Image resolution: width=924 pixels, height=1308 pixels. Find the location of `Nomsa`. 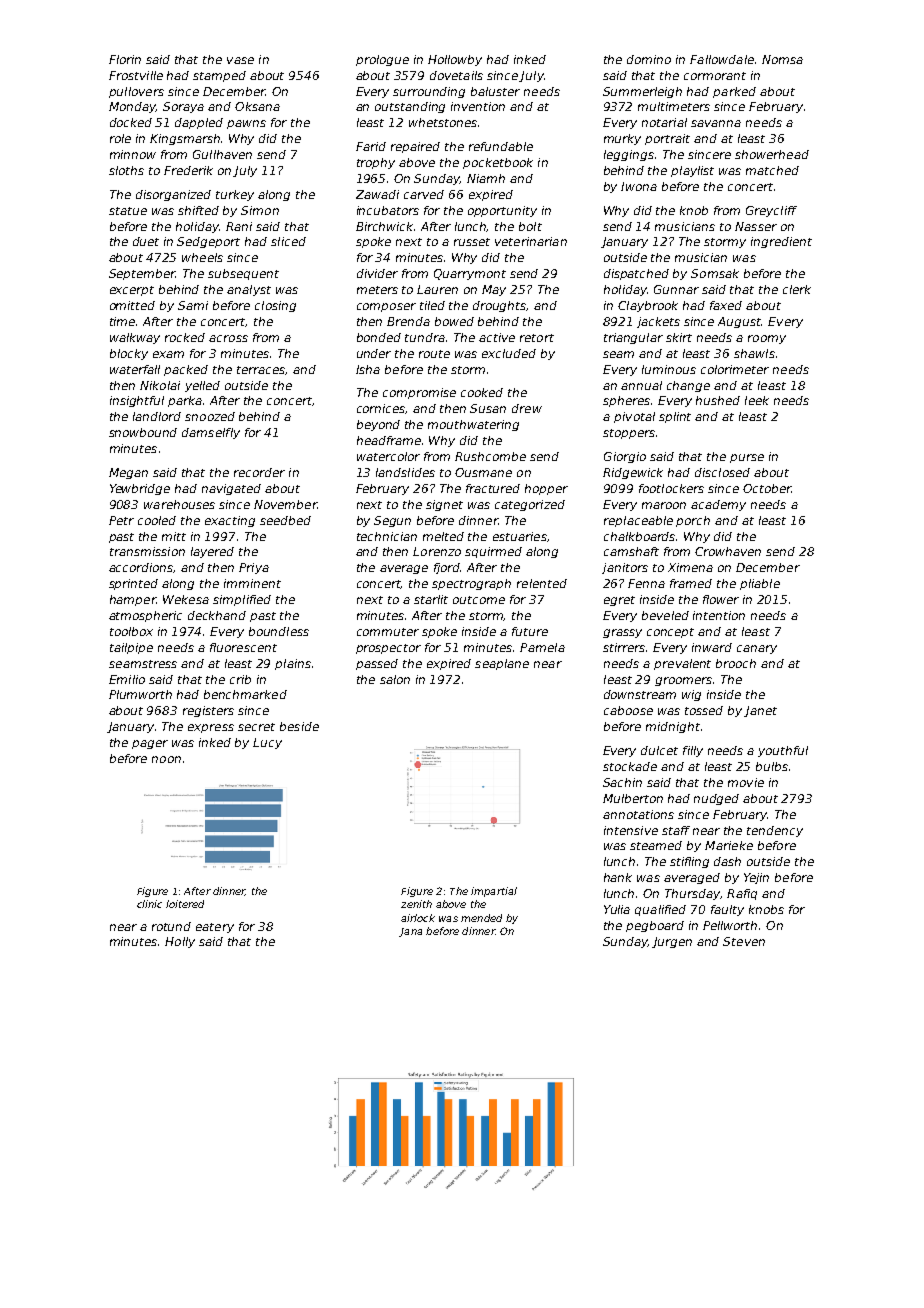

Nomsa is located at coordinates (782, 59).
